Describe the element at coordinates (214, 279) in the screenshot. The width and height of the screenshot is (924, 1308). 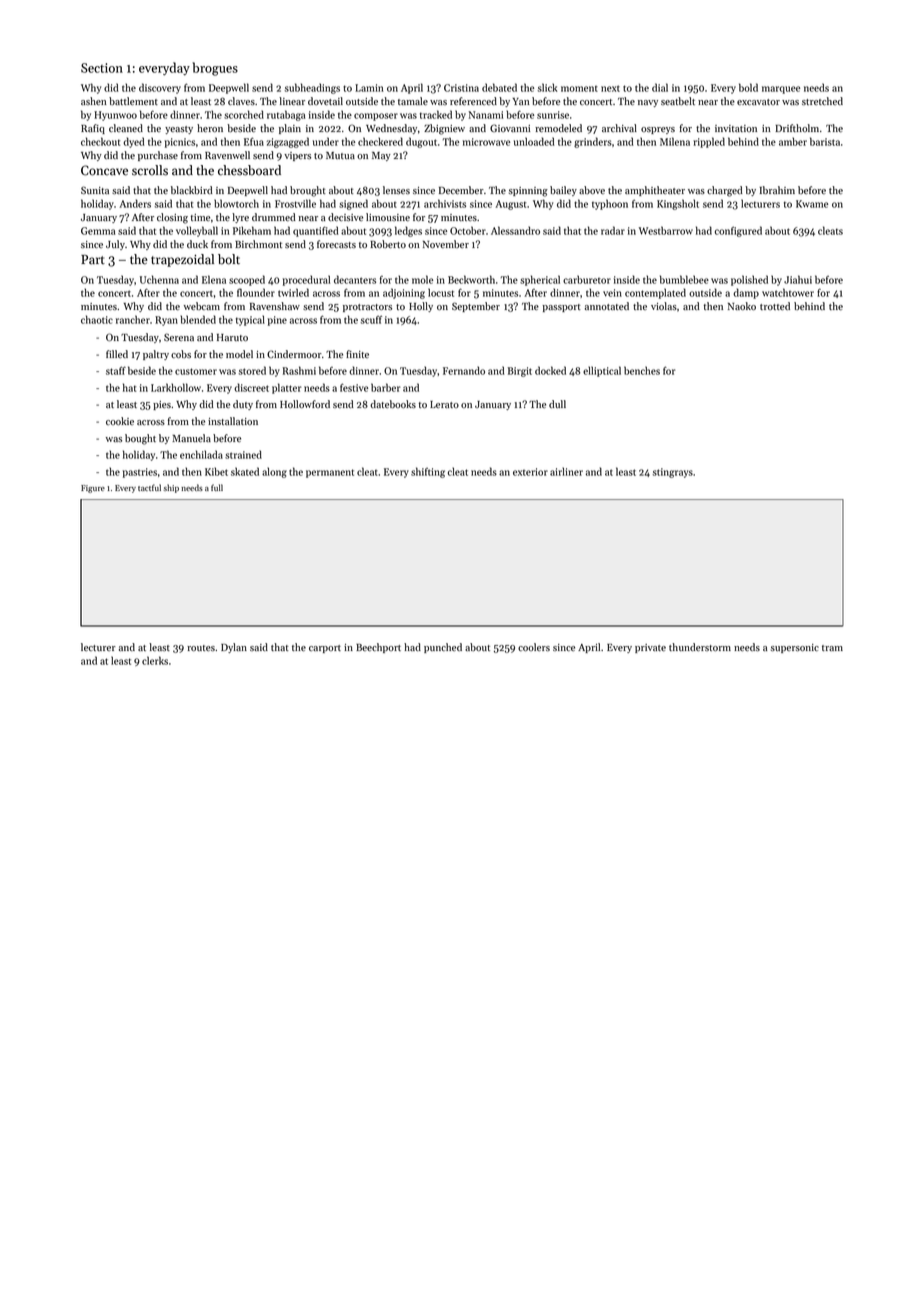
I see `Elena` at that location.
